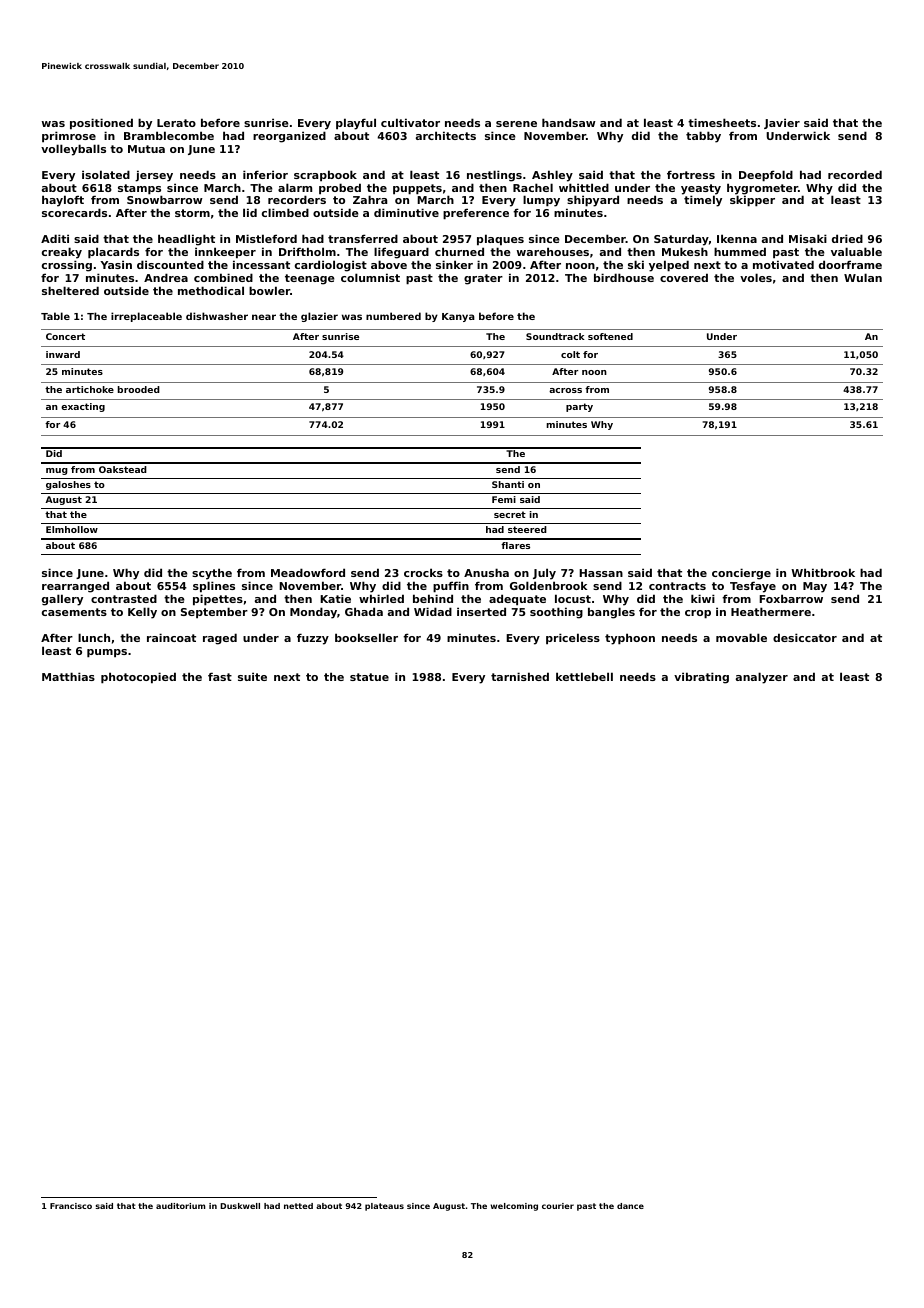 The width and height of the image is (924, 1308). Describe the element at coordinates (863, 277) in the image. I see `Wulan` at that location.
